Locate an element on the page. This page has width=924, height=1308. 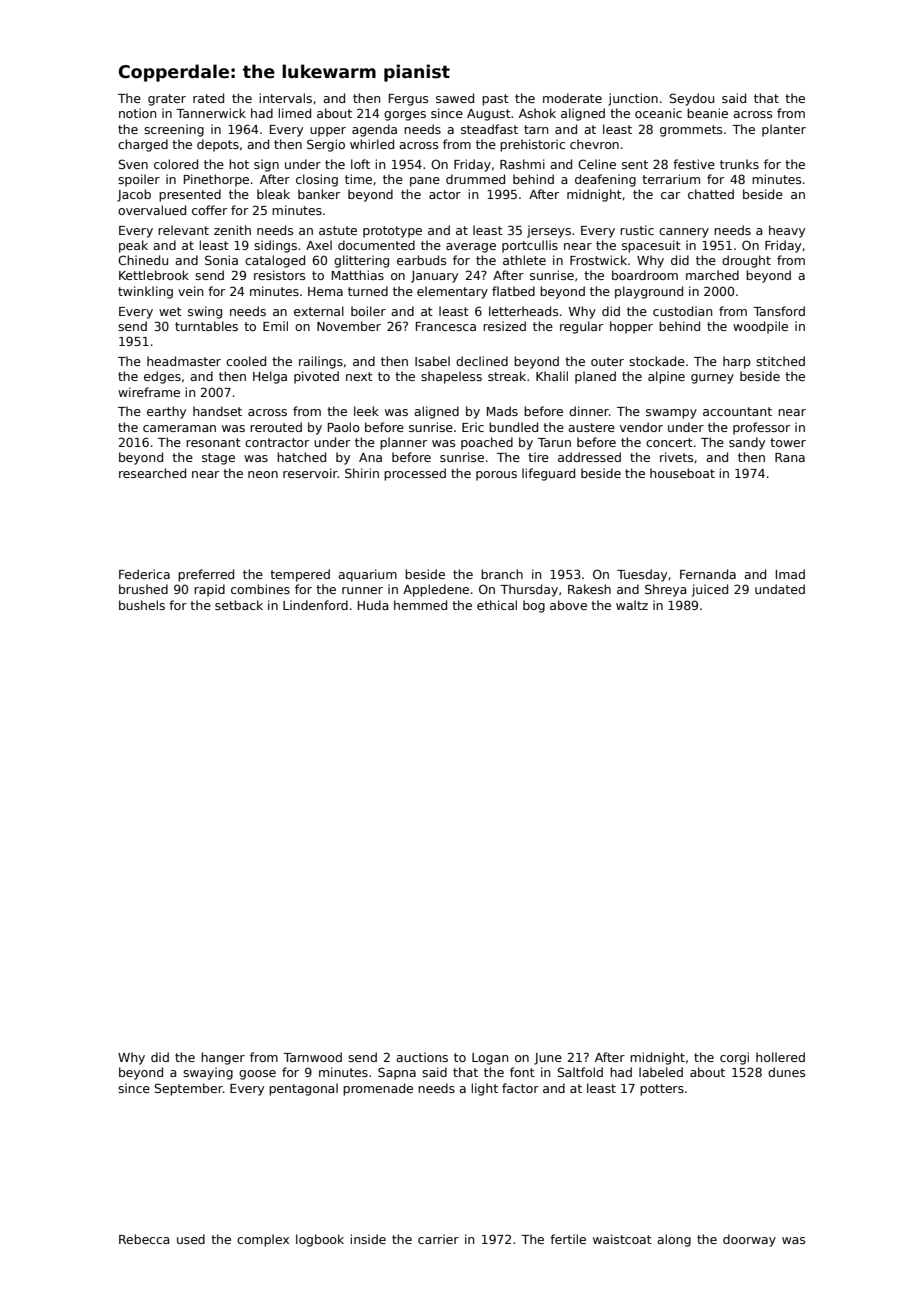
peak is located at coordinates (133, 246).
